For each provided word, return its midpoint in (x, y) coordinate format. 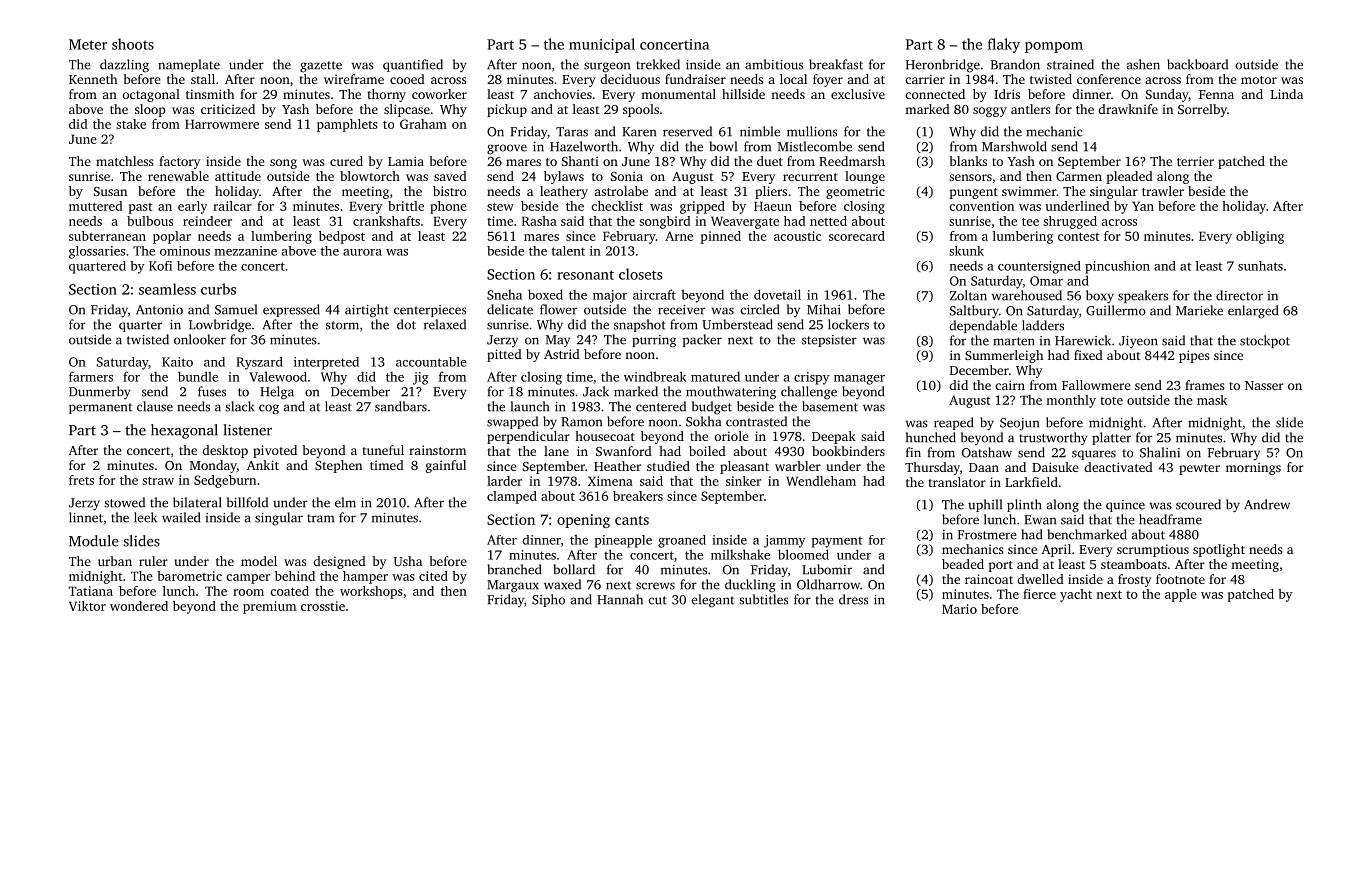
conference (1109, 79)
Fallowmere (1096, 385)
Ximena (610, 481)
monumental (678, 94)
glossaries (97, 252)
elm (345, 502)
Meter (88, 44)
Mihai (824, 309)
